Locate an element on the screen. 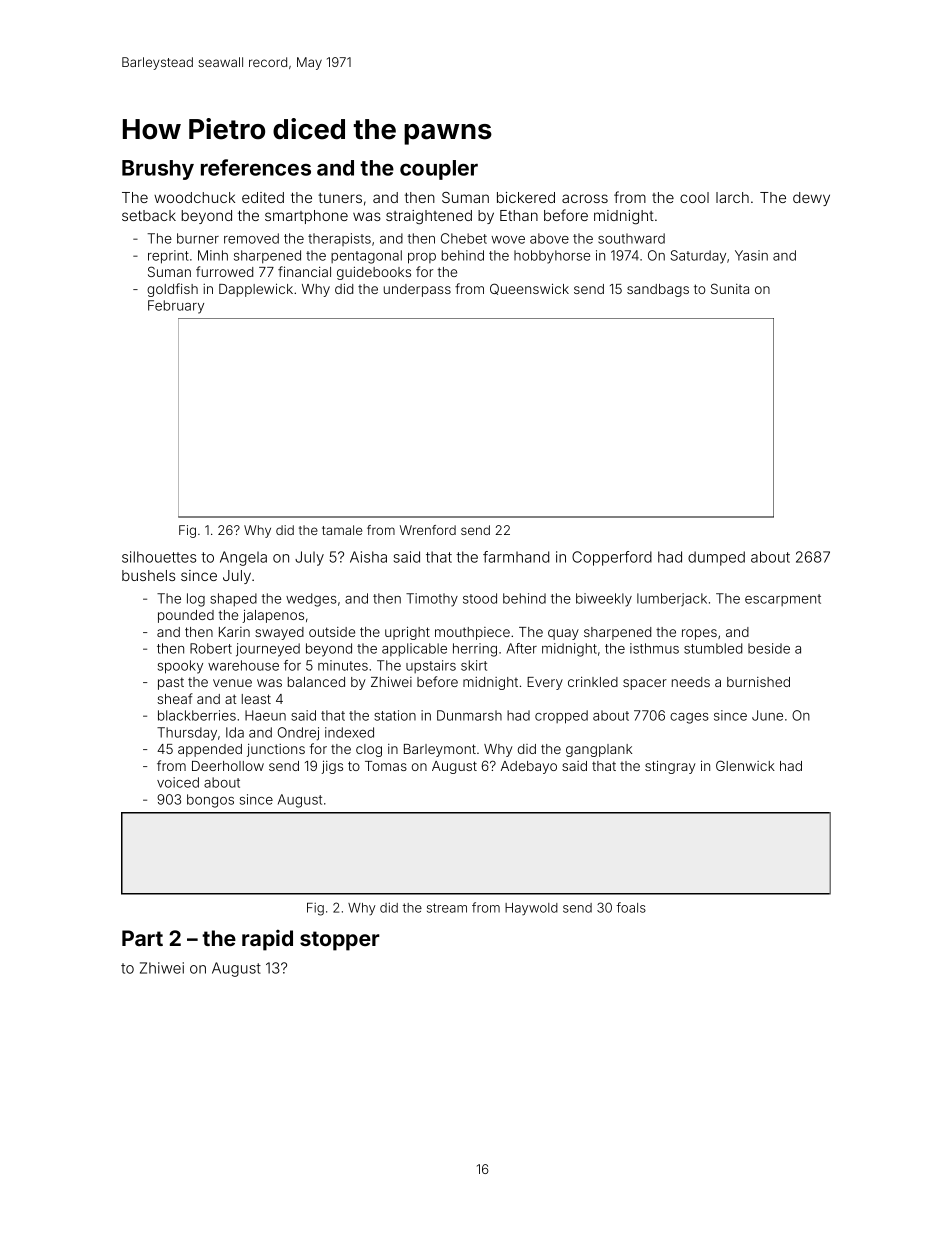 Image resolution: width=952 pixels, height=1233 pixels. cool is located at coordinates (694, 197).
